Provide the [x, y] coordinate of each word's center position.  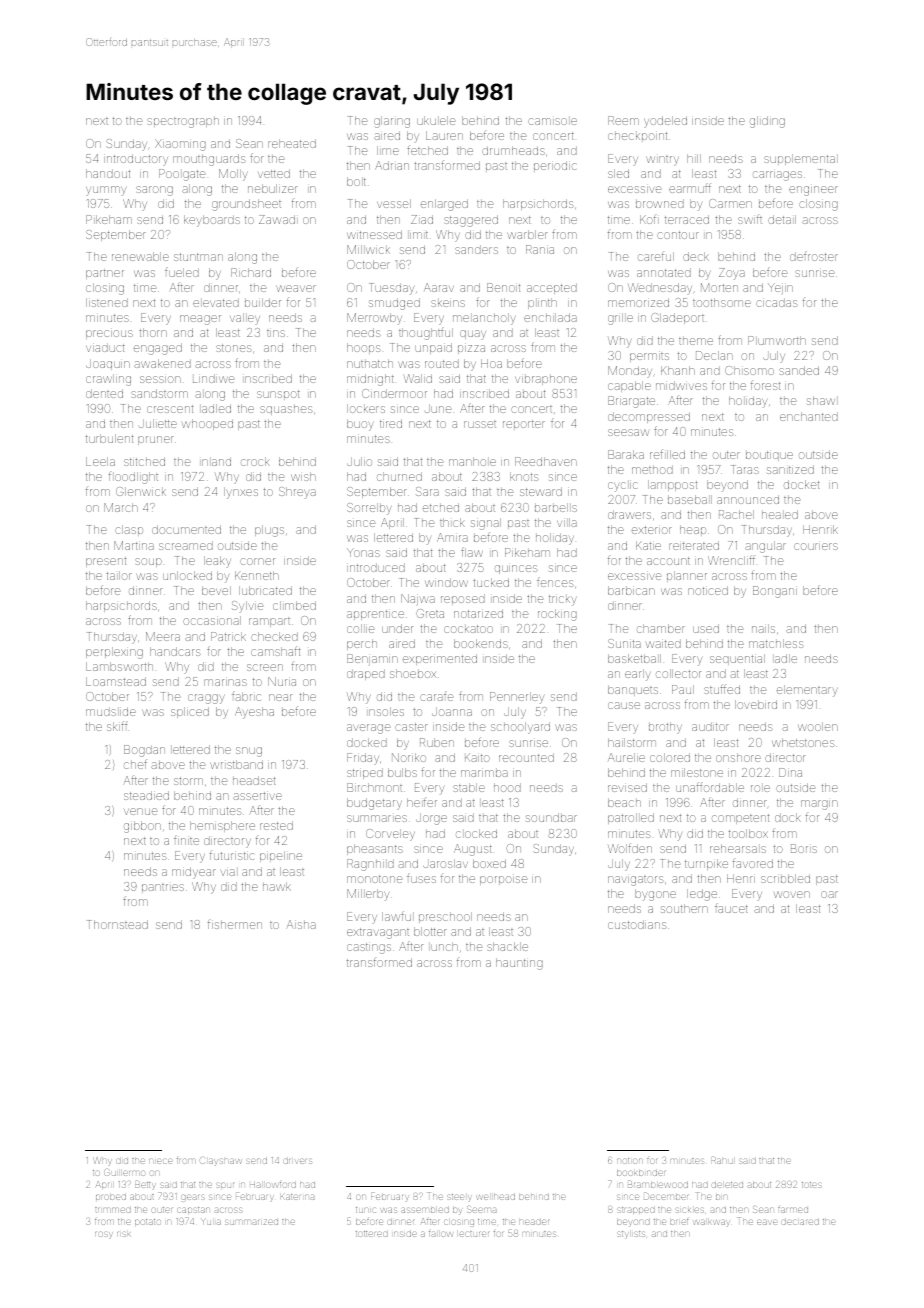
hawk [277, 886]
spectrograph [183, 123]
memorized [638, 302]
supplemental [799, 159]
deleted [727, 1185]
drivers [298, 1161]
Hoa [491, 363]
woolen [818, 726]
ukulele [436, 120]
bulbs [402, 772]
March [121, 507]
